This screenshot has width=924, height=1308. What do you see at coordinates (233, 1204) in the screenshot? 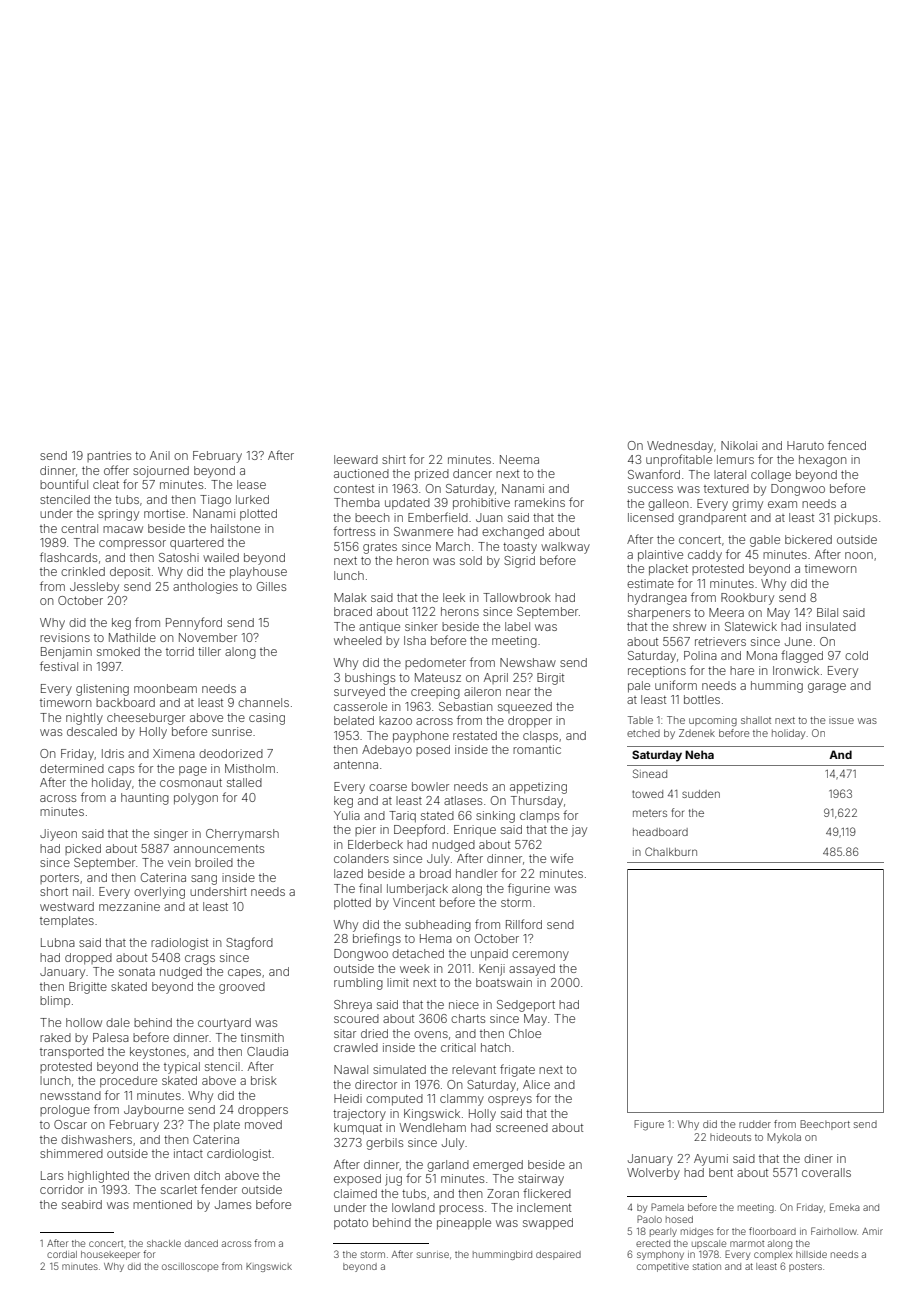
I see `James` at bounding box center [233, 1204].
